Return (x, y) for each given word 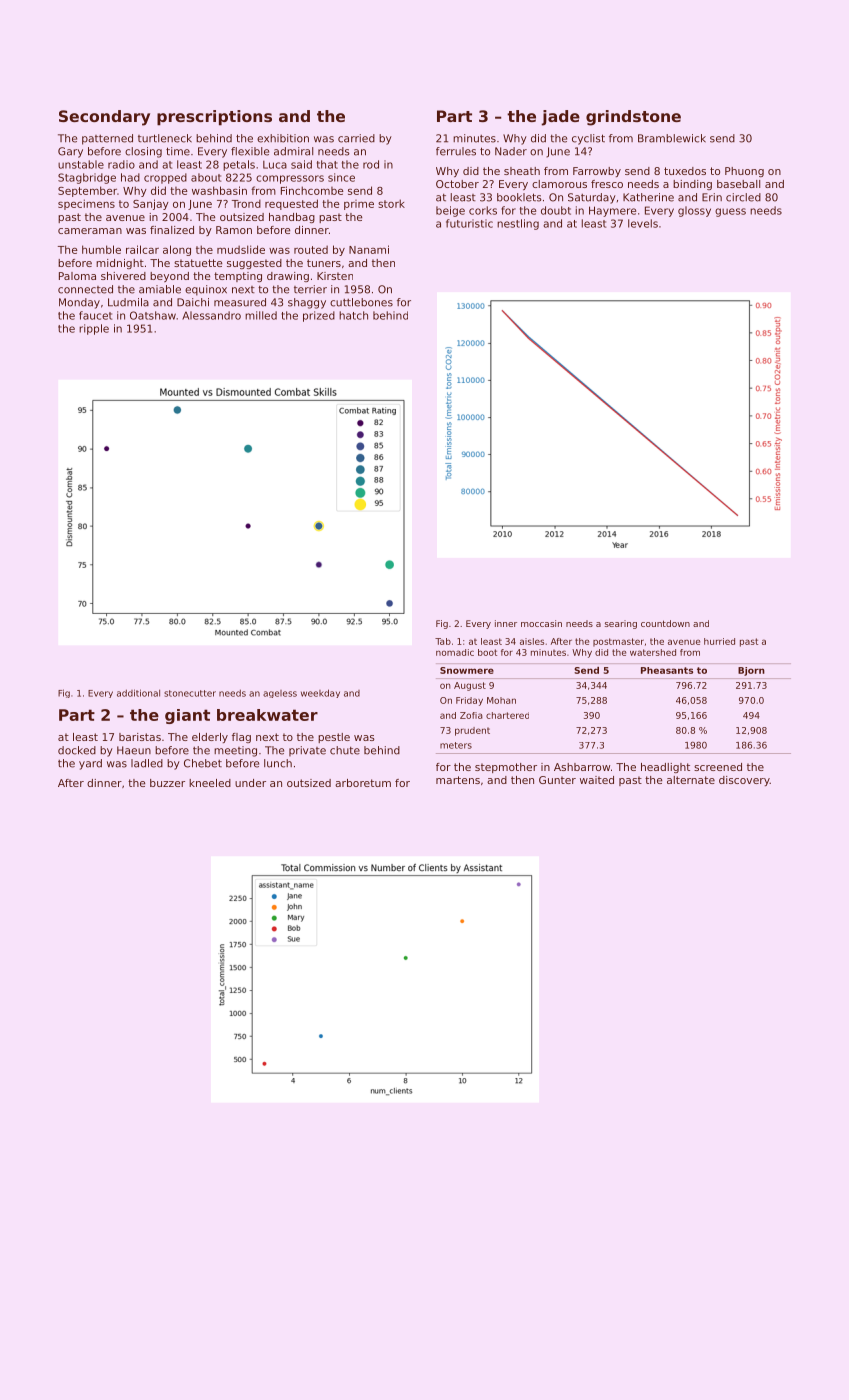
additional (138, 693)
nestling (518, 224)
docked (77, 750)
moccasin (541, 623)
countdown (665, 623)
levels (643, 223)
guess (730, 212)
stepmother (506, 768)
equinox (206, 290)
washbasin (219, 190)
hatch (353, 315)
